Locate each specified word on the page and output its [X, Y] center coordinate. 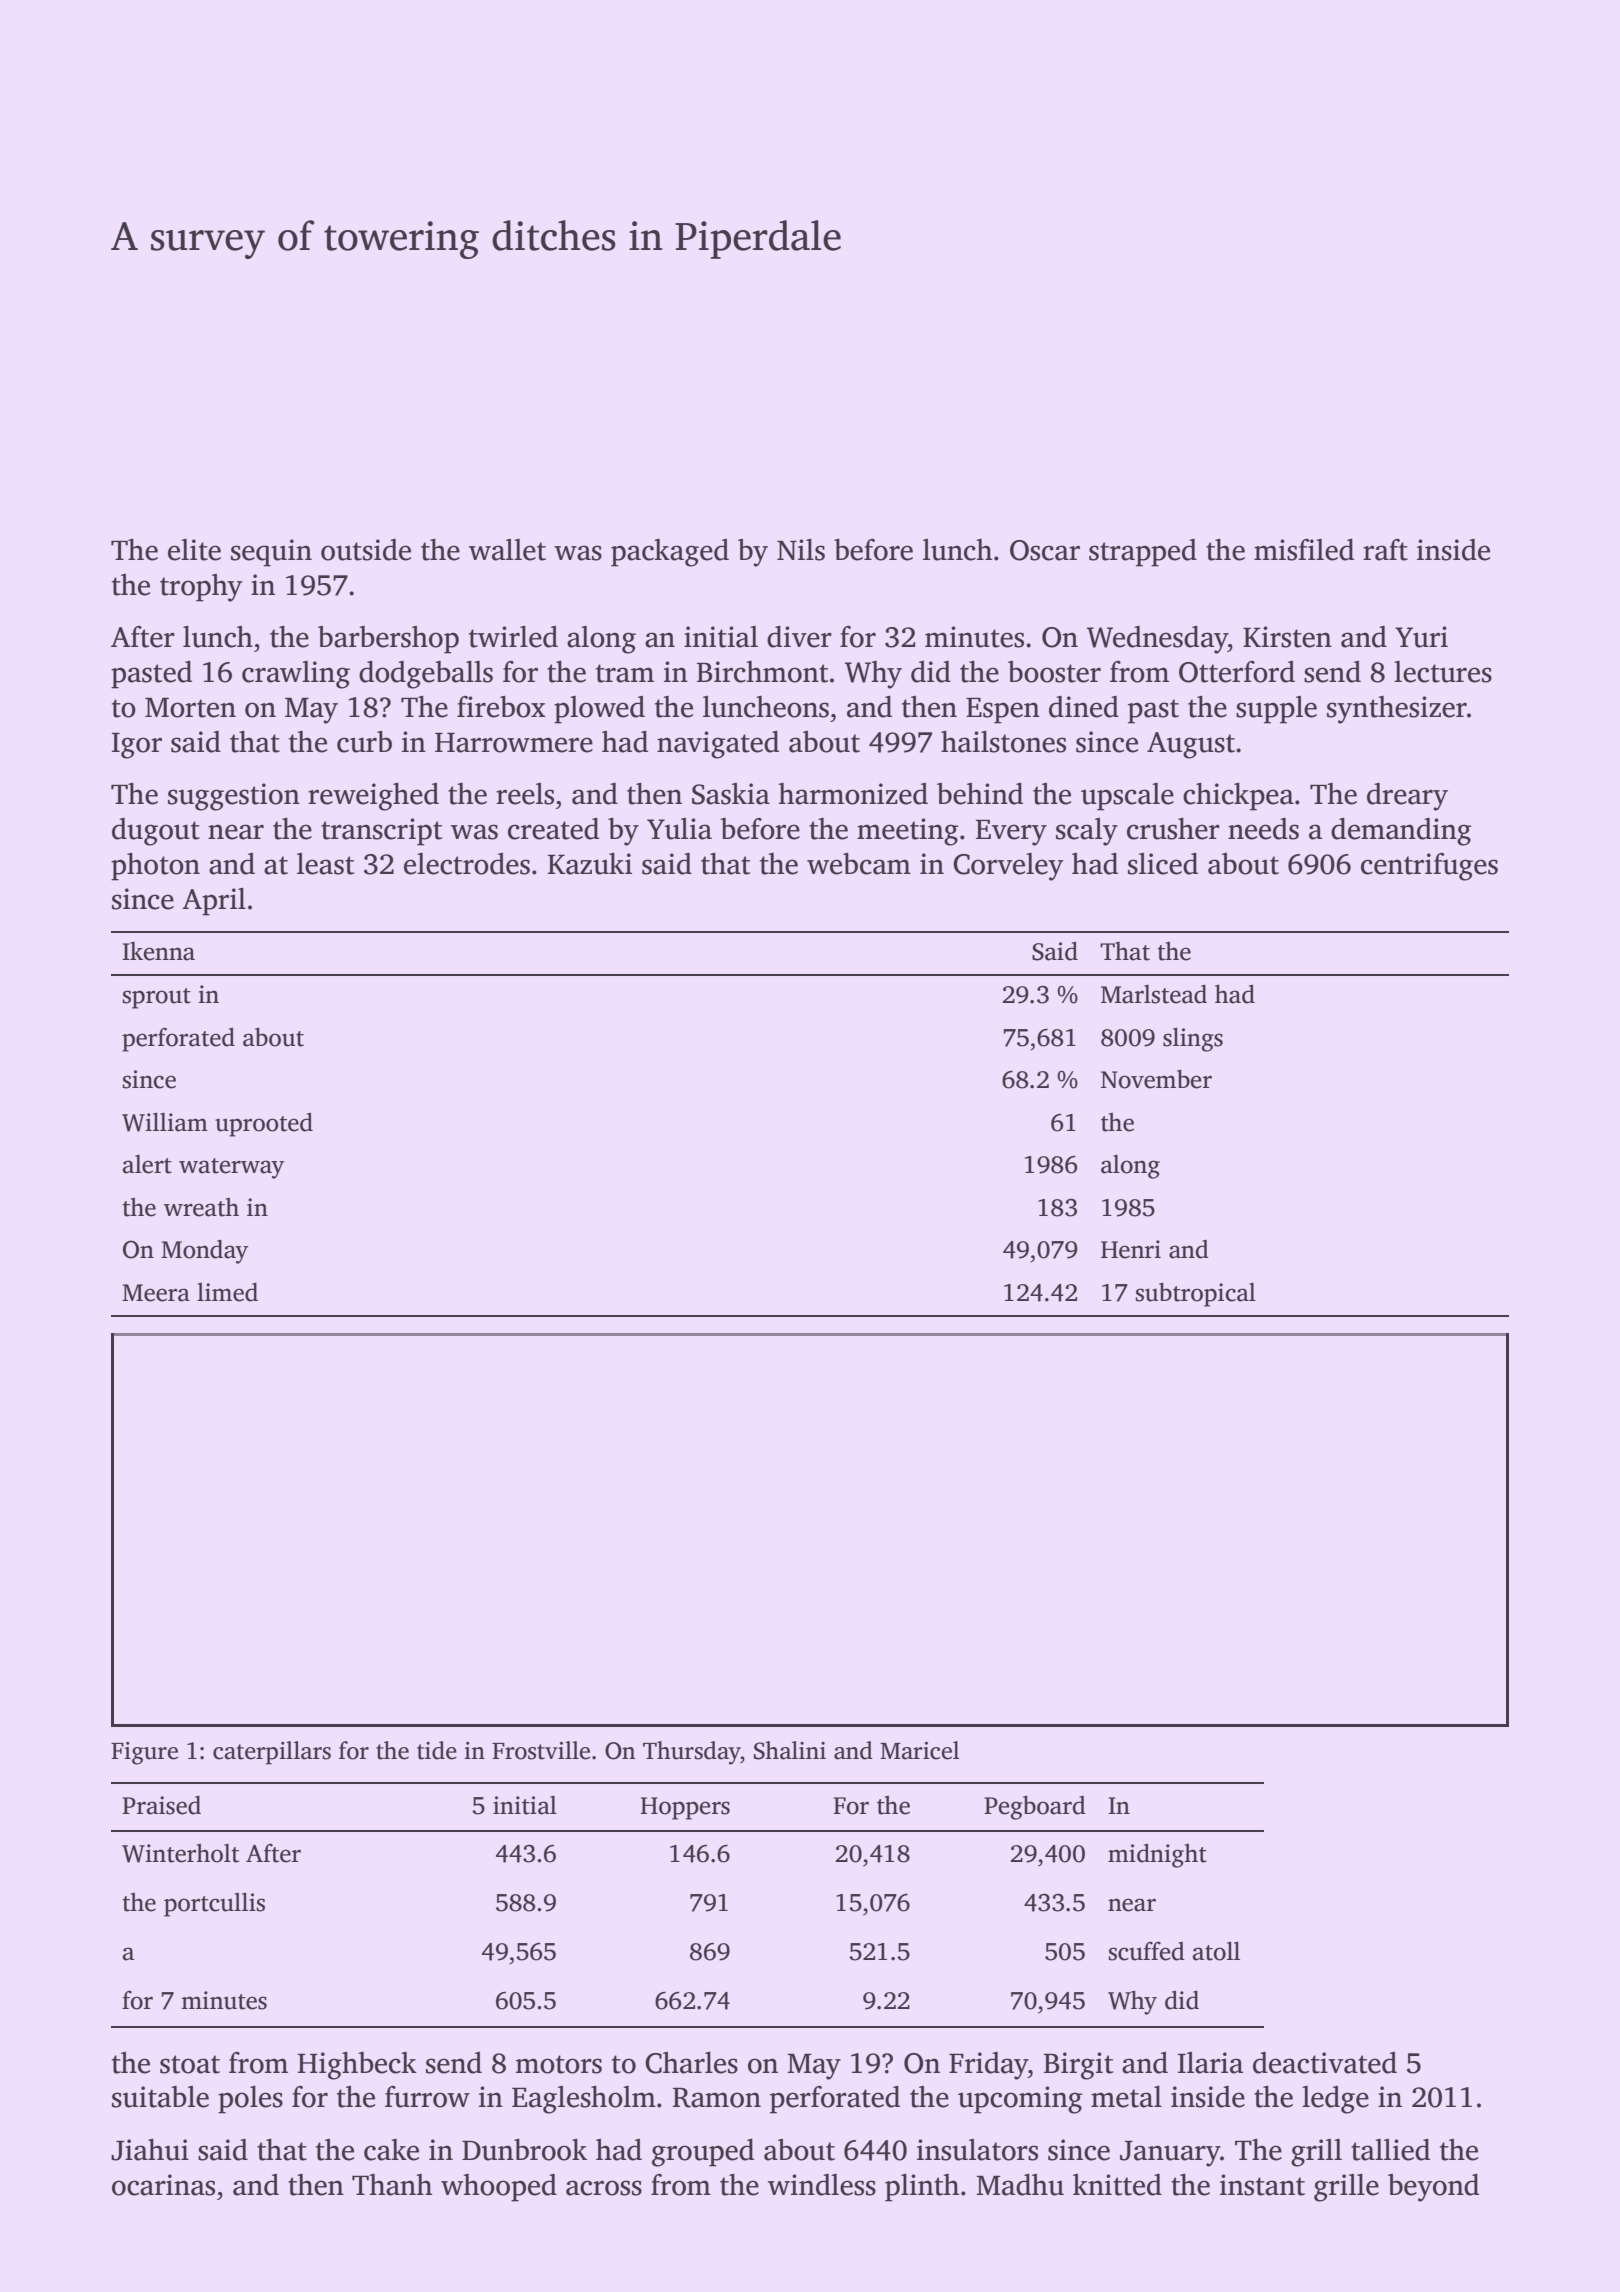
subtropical [1195, 1295]
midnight [1157, 1856]
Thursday [692, 1753]
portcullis [214, 1905]
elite [194, 550]
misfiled [1304, 550]
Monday [204, 1252]
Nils [801, 550]
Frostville [541, 1750]
